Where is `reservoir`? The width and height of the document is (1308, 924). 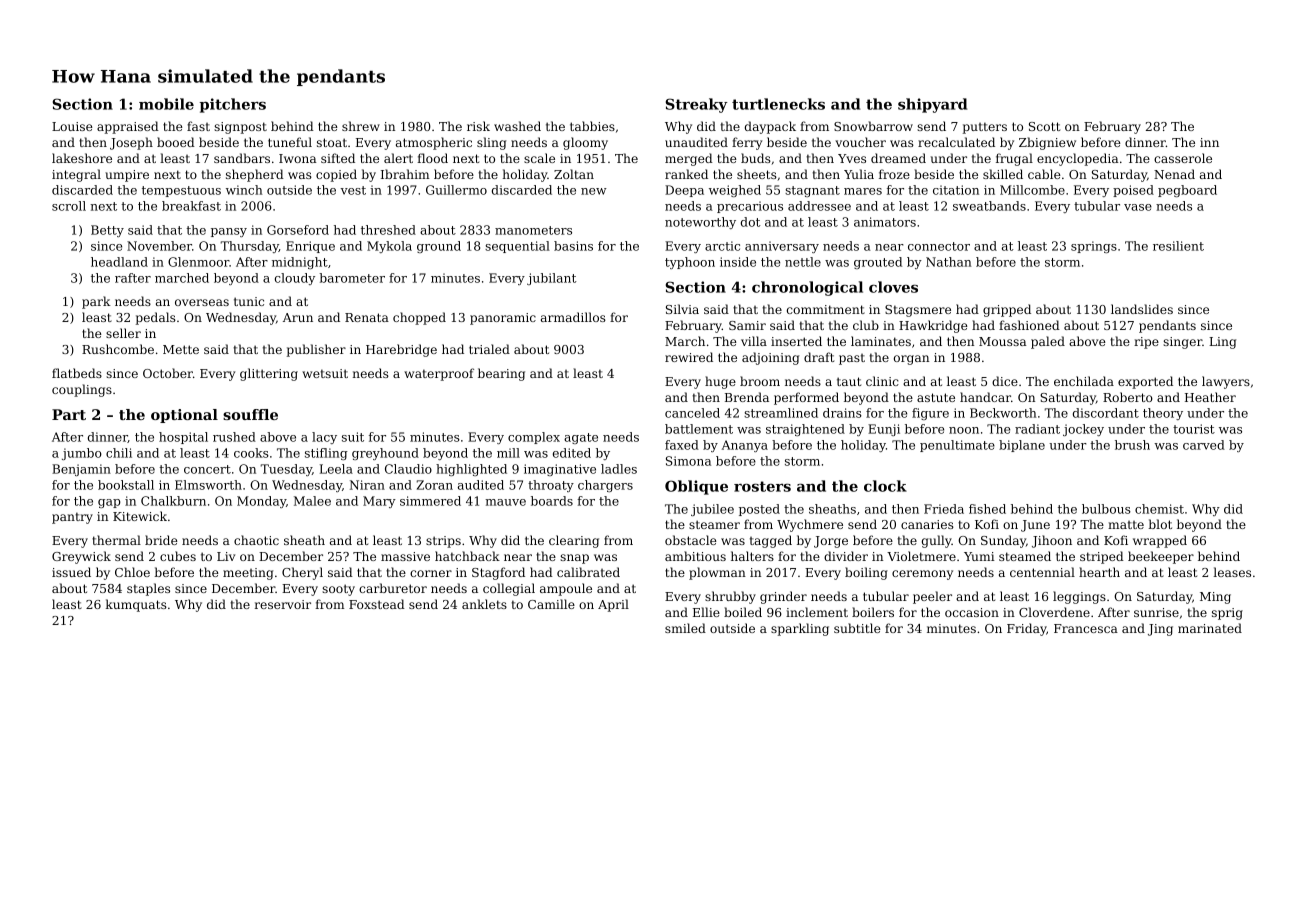
reservoir is located at coordinates (283, 604).
